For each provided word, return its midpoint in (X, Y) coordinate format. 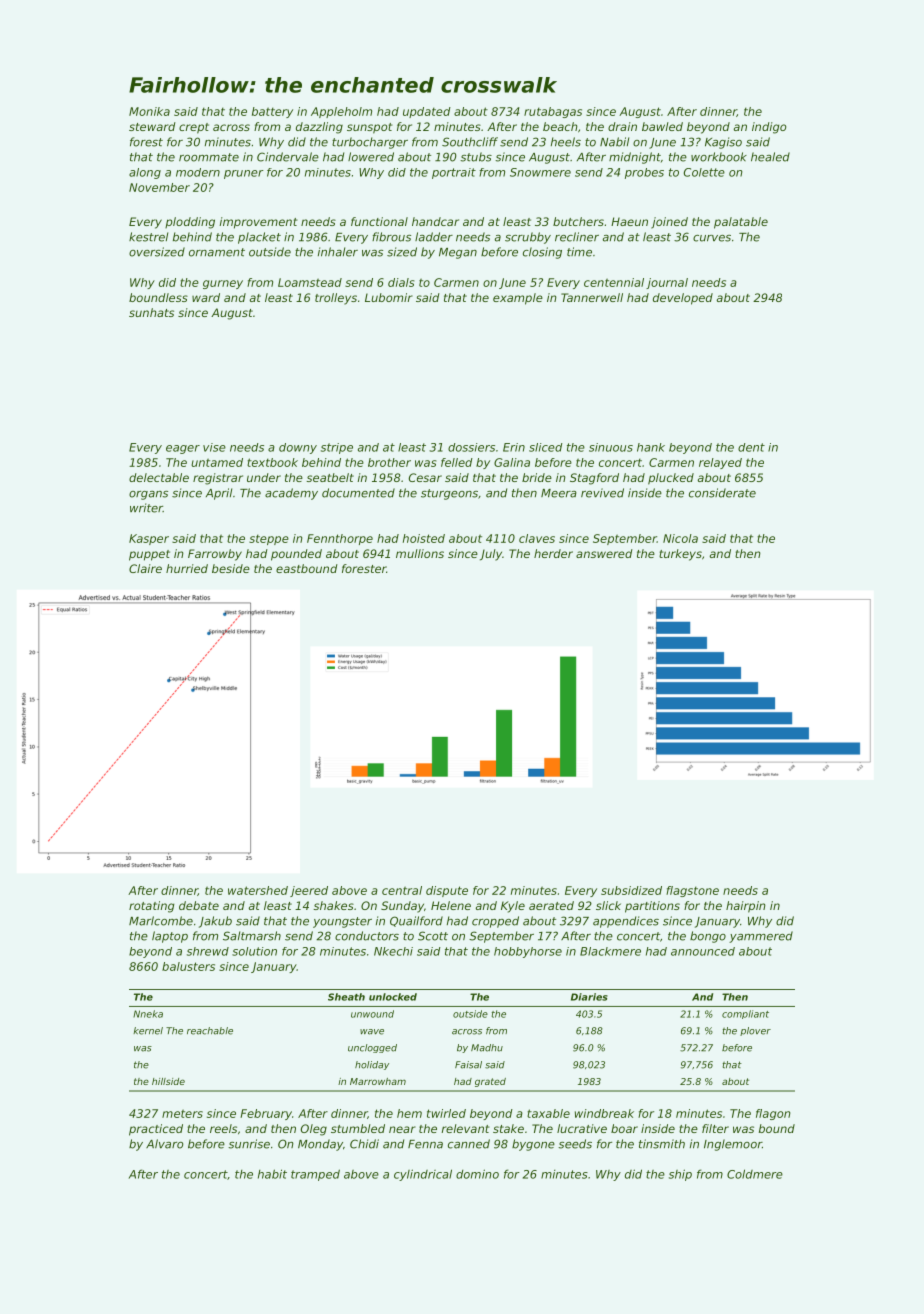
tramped (315, 1175)
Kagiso (723, 143)
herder (553, 553)
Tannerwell (592, 297)
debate (199, 905)
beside (231, 568)
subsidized (631, 890)
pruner (244, 174)
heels (566, 142)
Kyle (513, 907)
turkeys (680, 555)
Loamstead (310, 282)
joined (669, 223)
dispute (447, 891)
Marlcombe (161, 921)
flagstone (692, 891)
